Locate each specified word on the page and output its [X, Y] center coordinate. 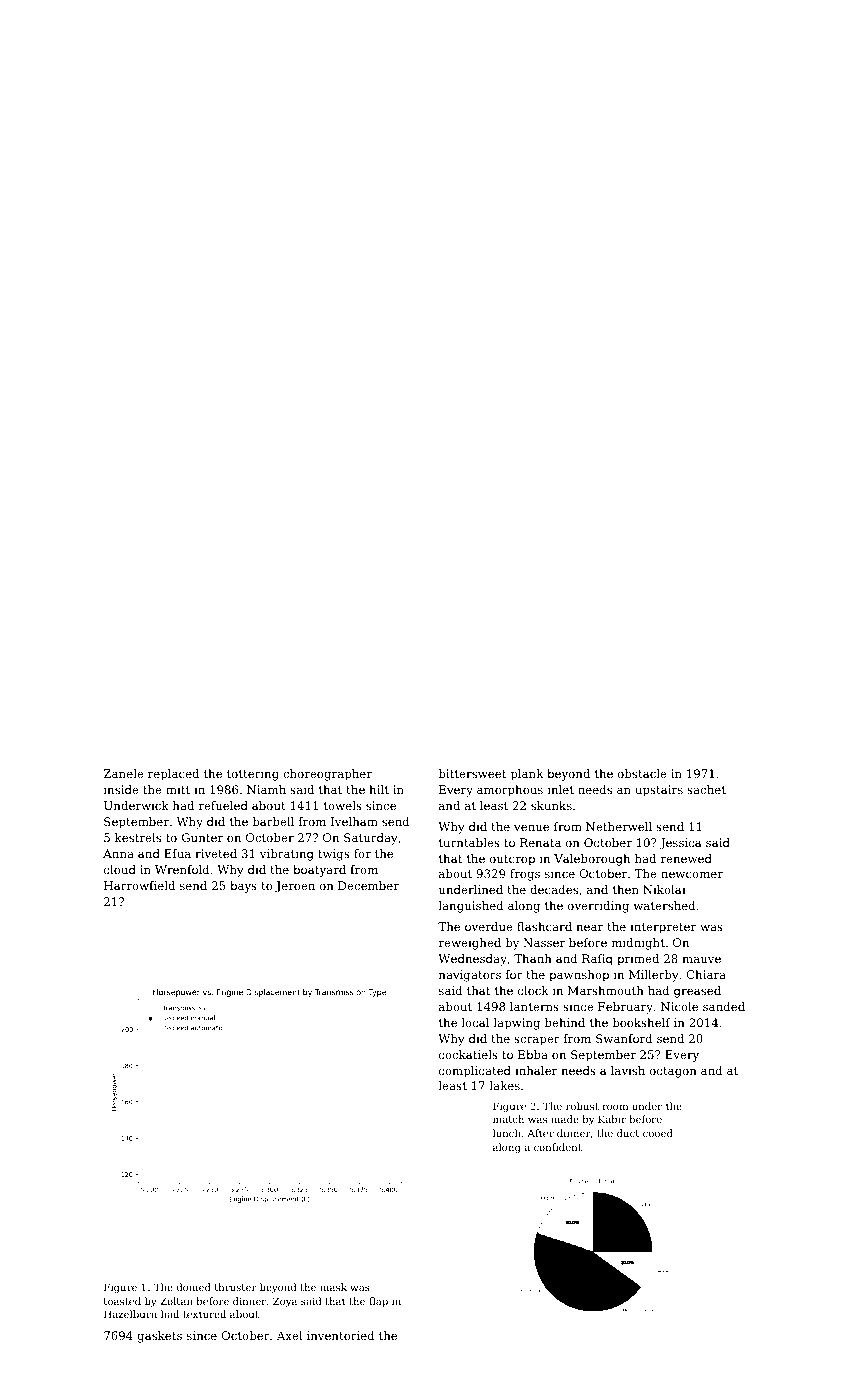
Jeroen [295, 887]
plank [527, 775]
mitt [178, 789]
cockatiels [468, 1054]
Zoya [285, 1302]
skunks [551, 805]
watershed [664, 905]
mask [333, 1287]
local [475, 1022]
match [508, 1119]
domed [194, 1287]
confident [558, 1147]
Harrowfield [139, 885]
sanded [724, 1006]
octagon [673, 1072]
